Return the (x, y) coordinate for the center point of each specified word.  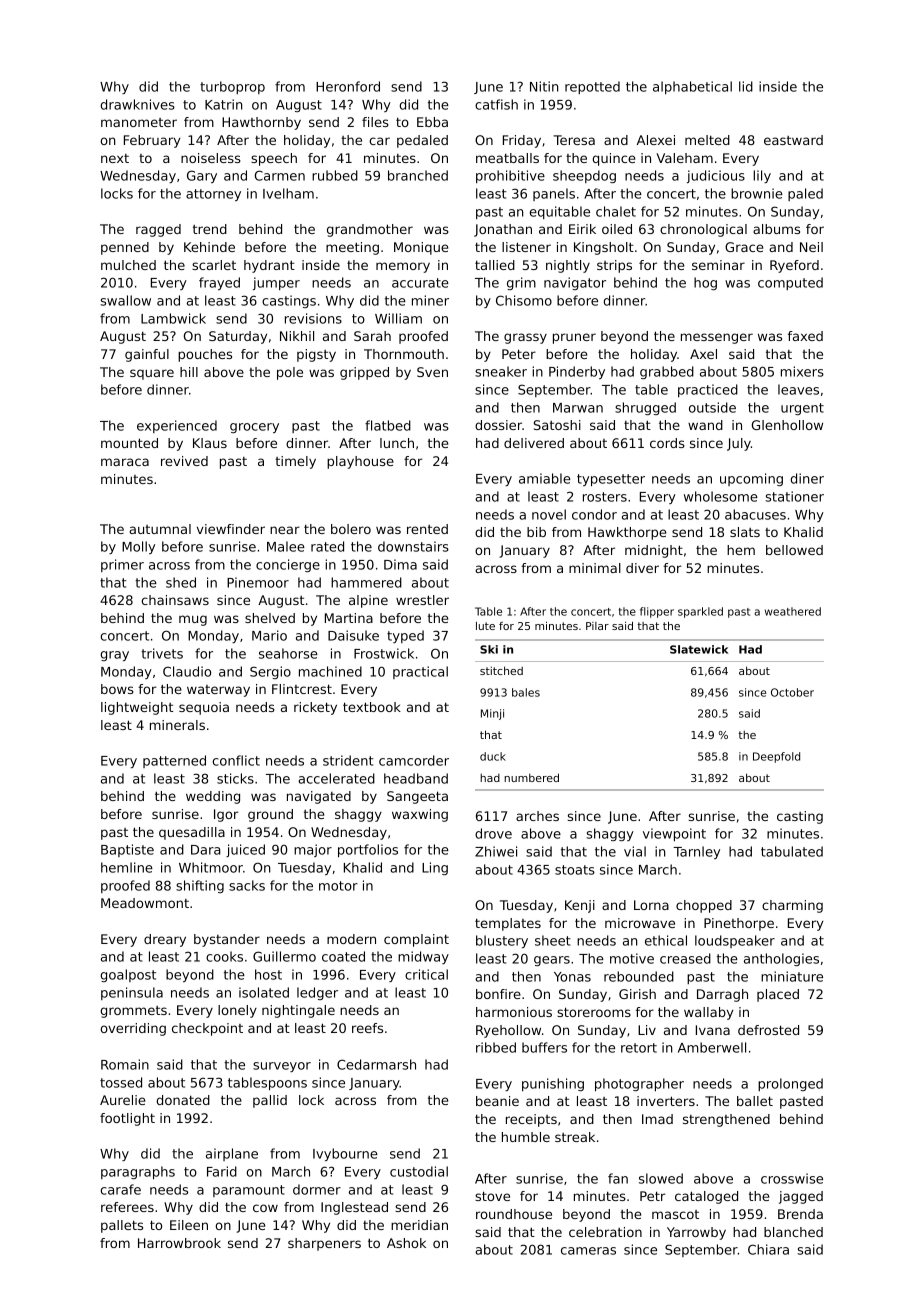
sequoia (204, 708)
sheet (553, 940)
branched (418, 175)
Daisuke (353, 635)
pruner (574, 338)
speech (274, 159)
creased (685, 958)
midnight (654, 551)
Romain (125, 1064)
